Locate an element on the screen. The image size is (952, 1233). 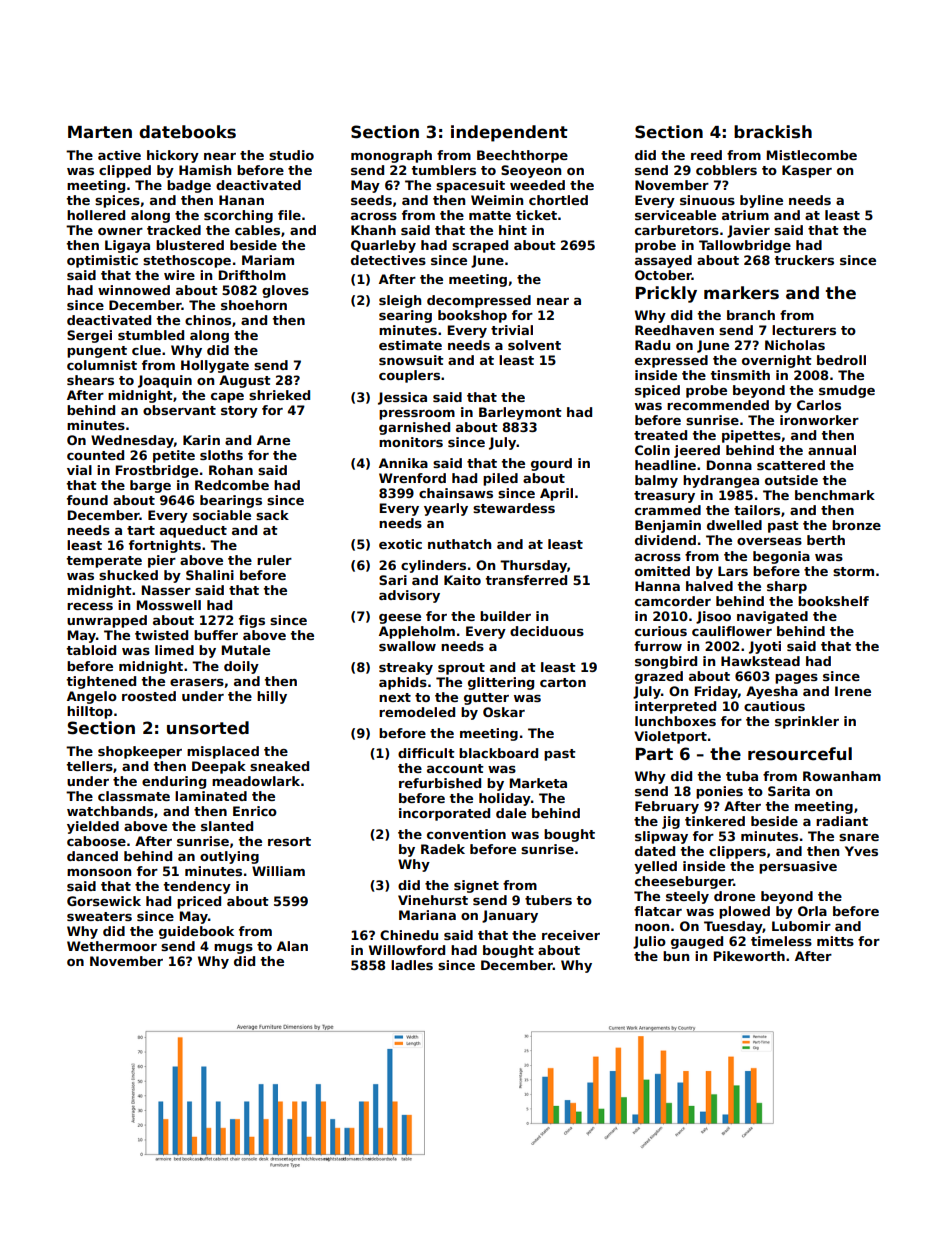
Wethermoor is located at coordinates (112, 946).
